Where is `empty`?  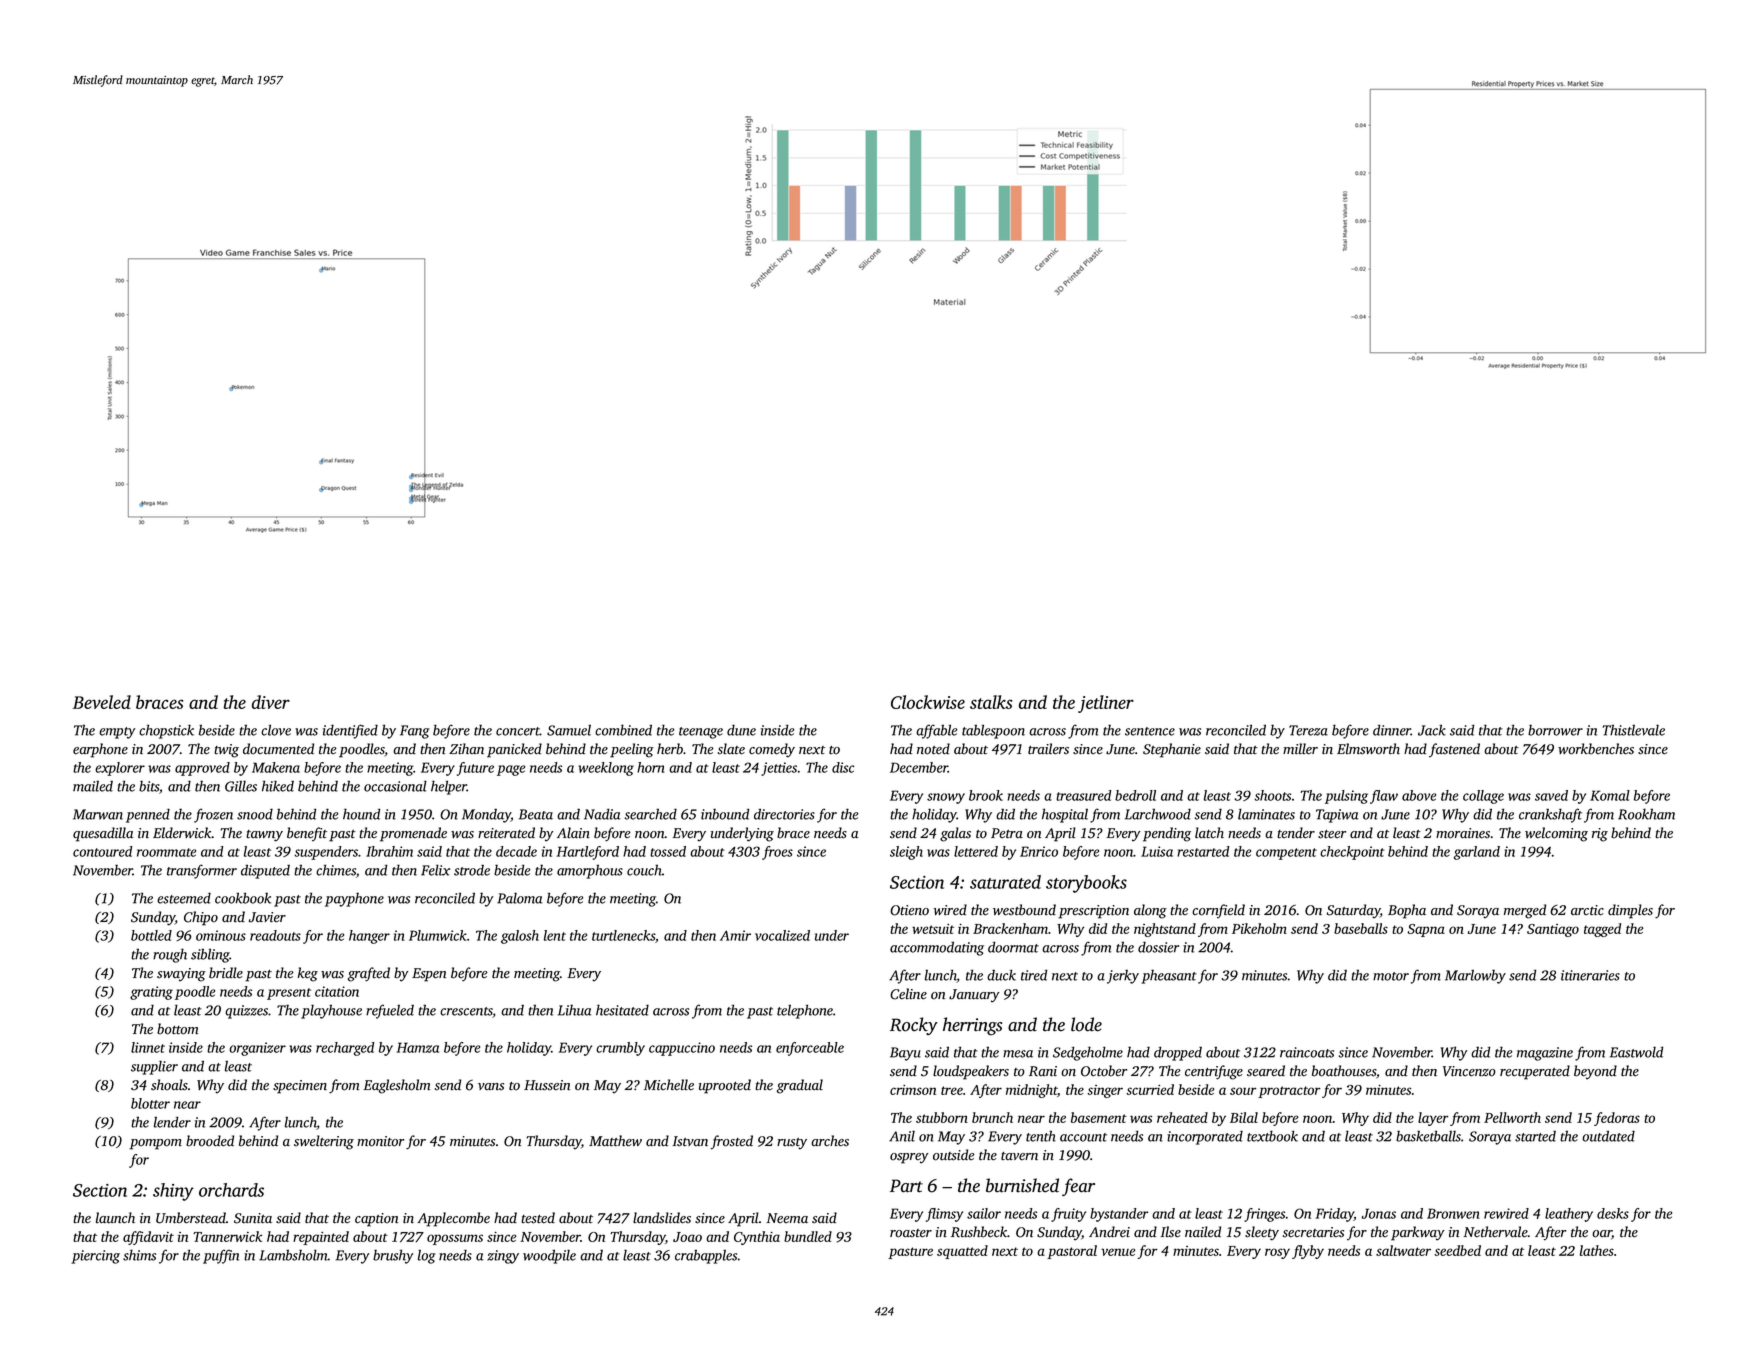
empty is located at coordinates (117, 733).
